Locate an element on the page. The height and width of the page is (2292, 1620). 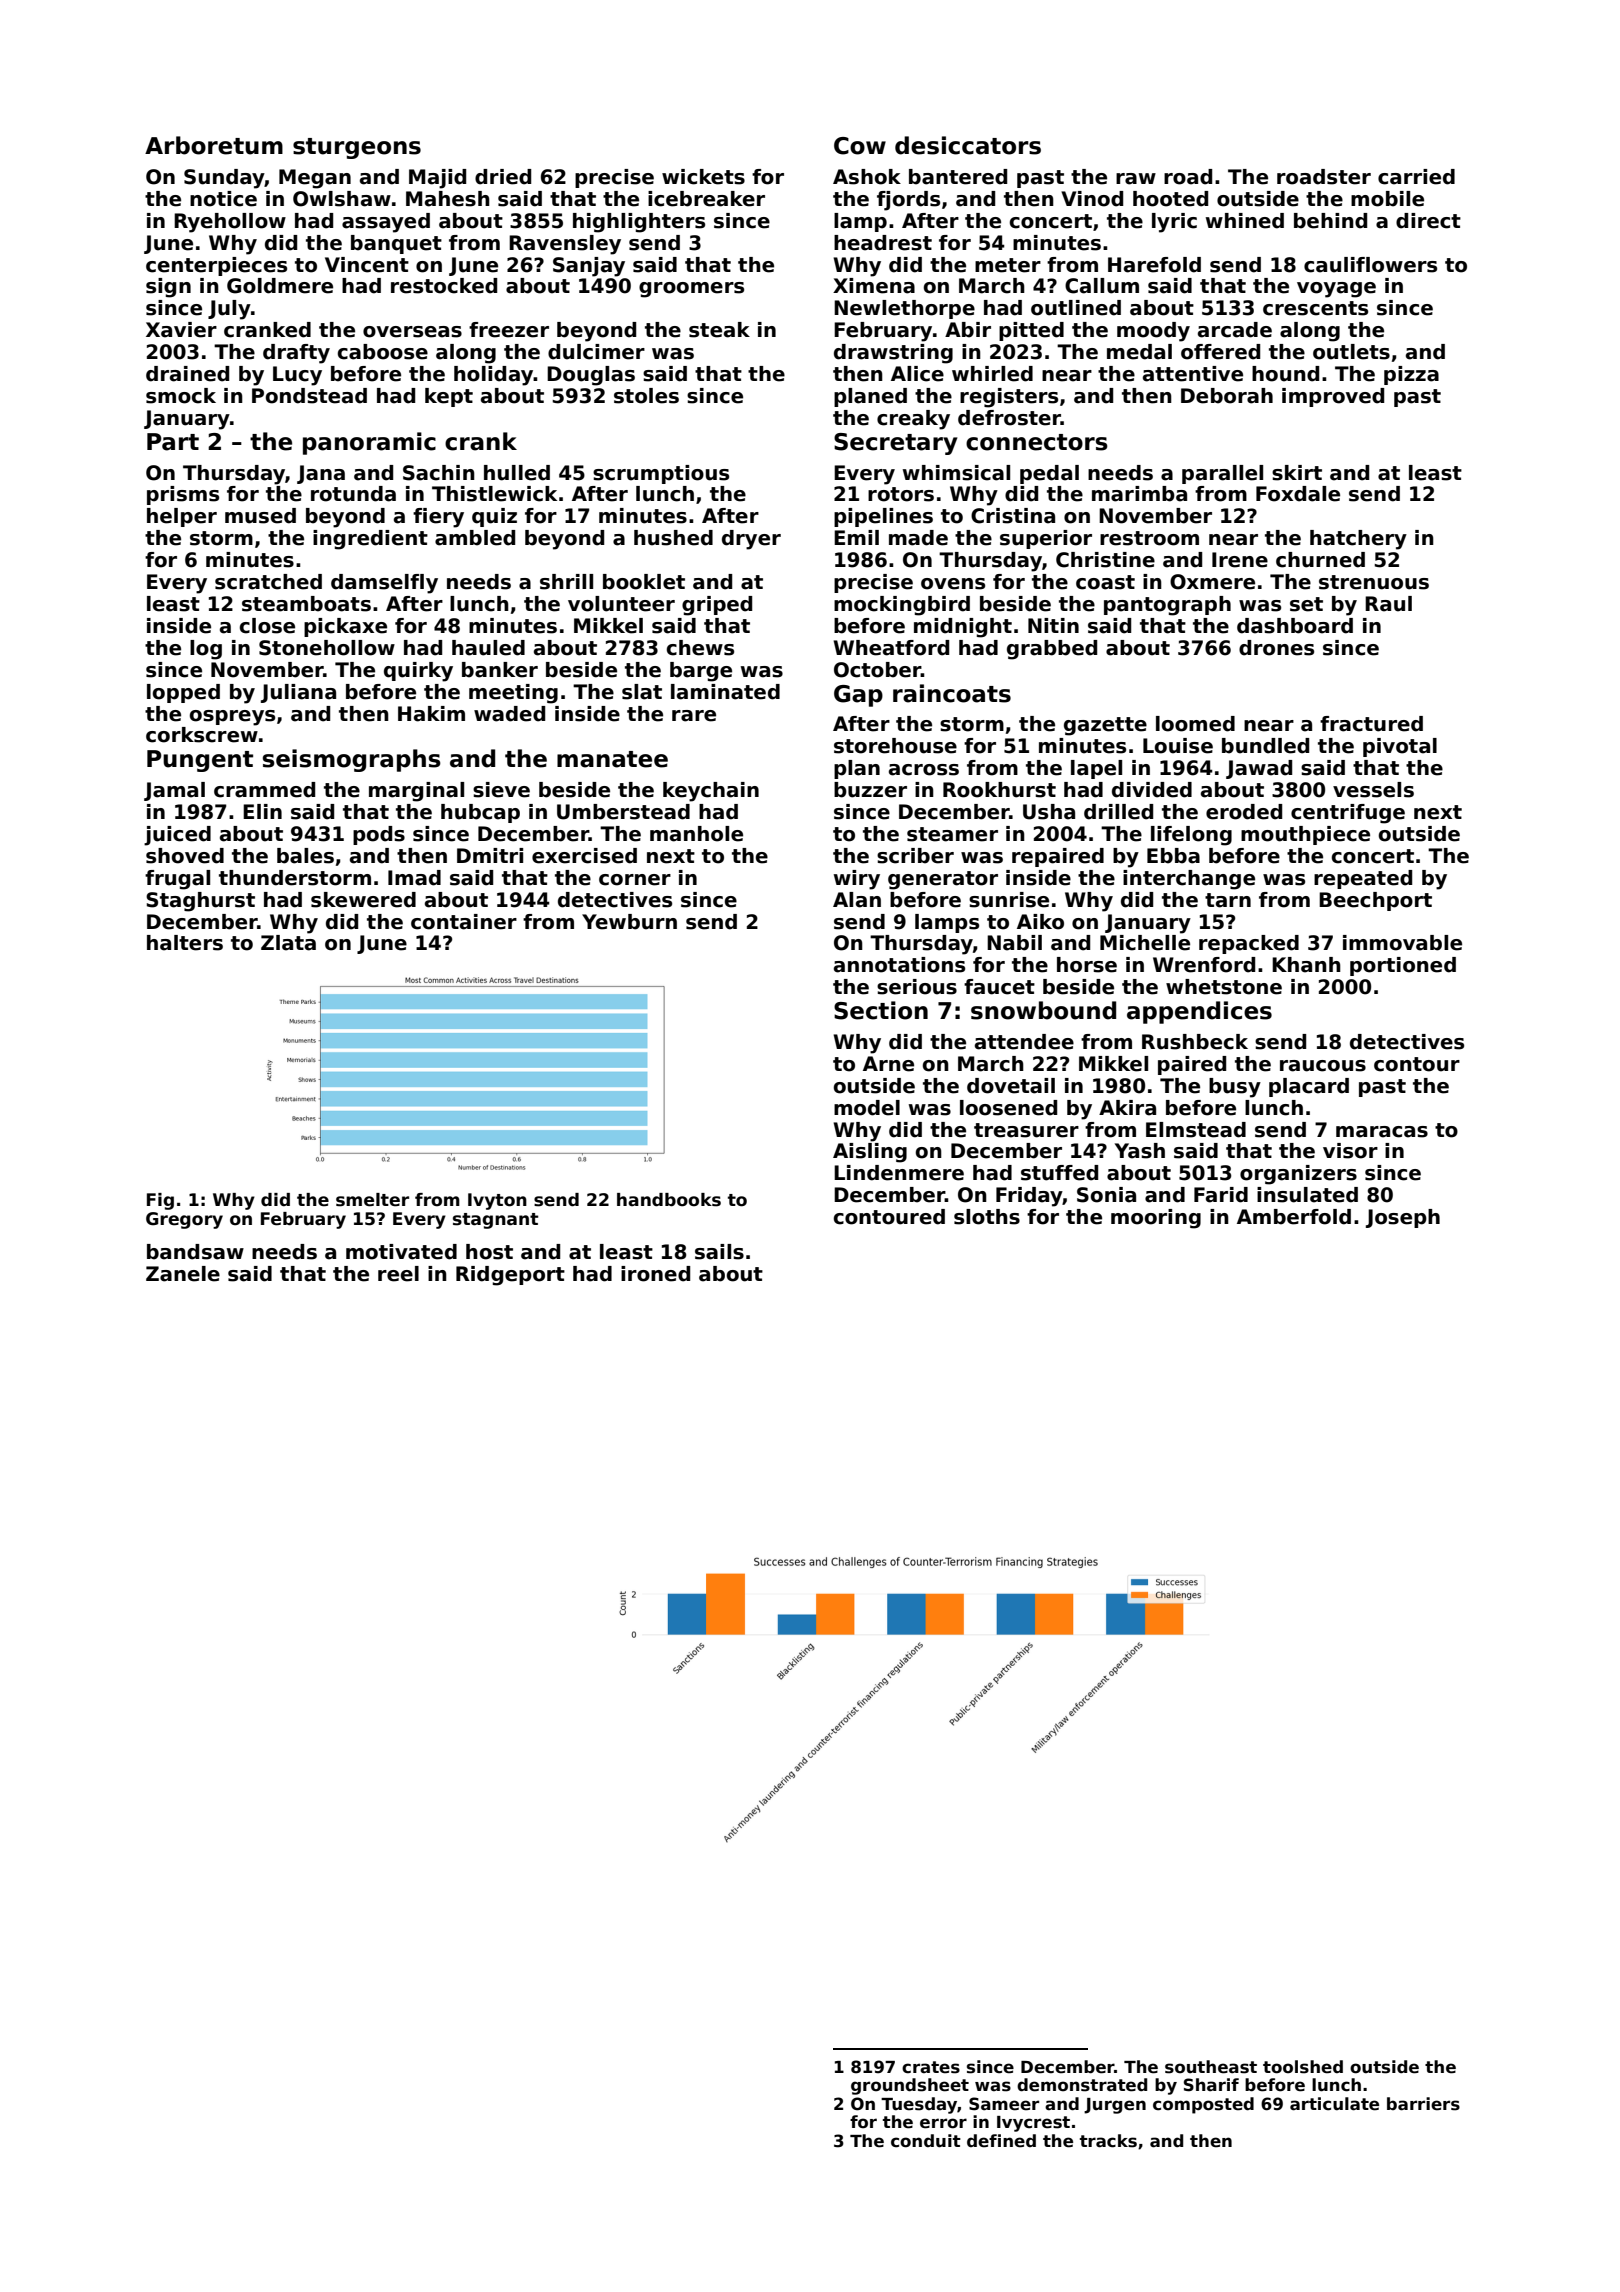
maracas is located at coordinates (1382, 1132).
